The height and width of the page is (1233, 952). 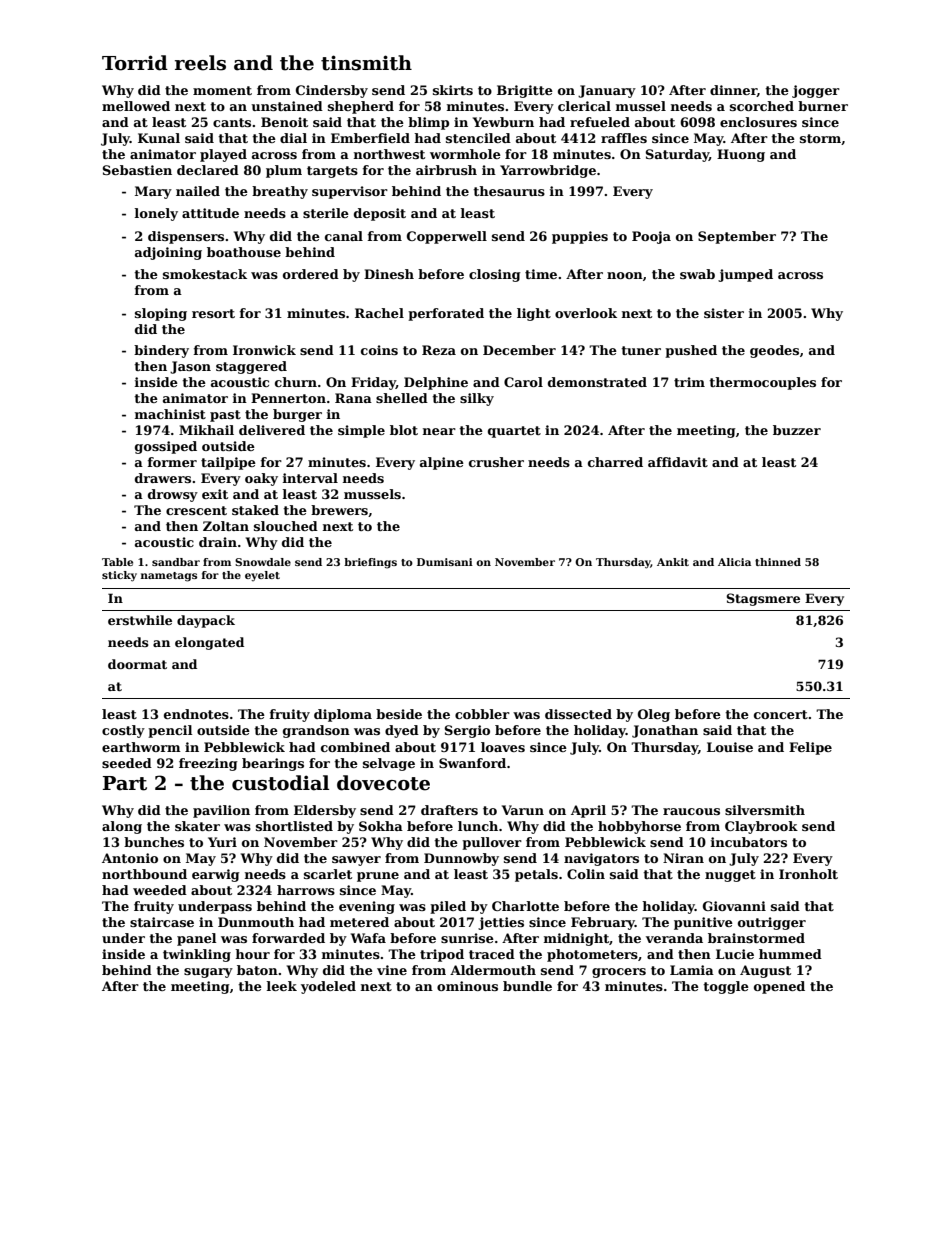 What do you see at coordinates (162, 922) in the page?
I see `staircase` at bounding box center [162, 922].
